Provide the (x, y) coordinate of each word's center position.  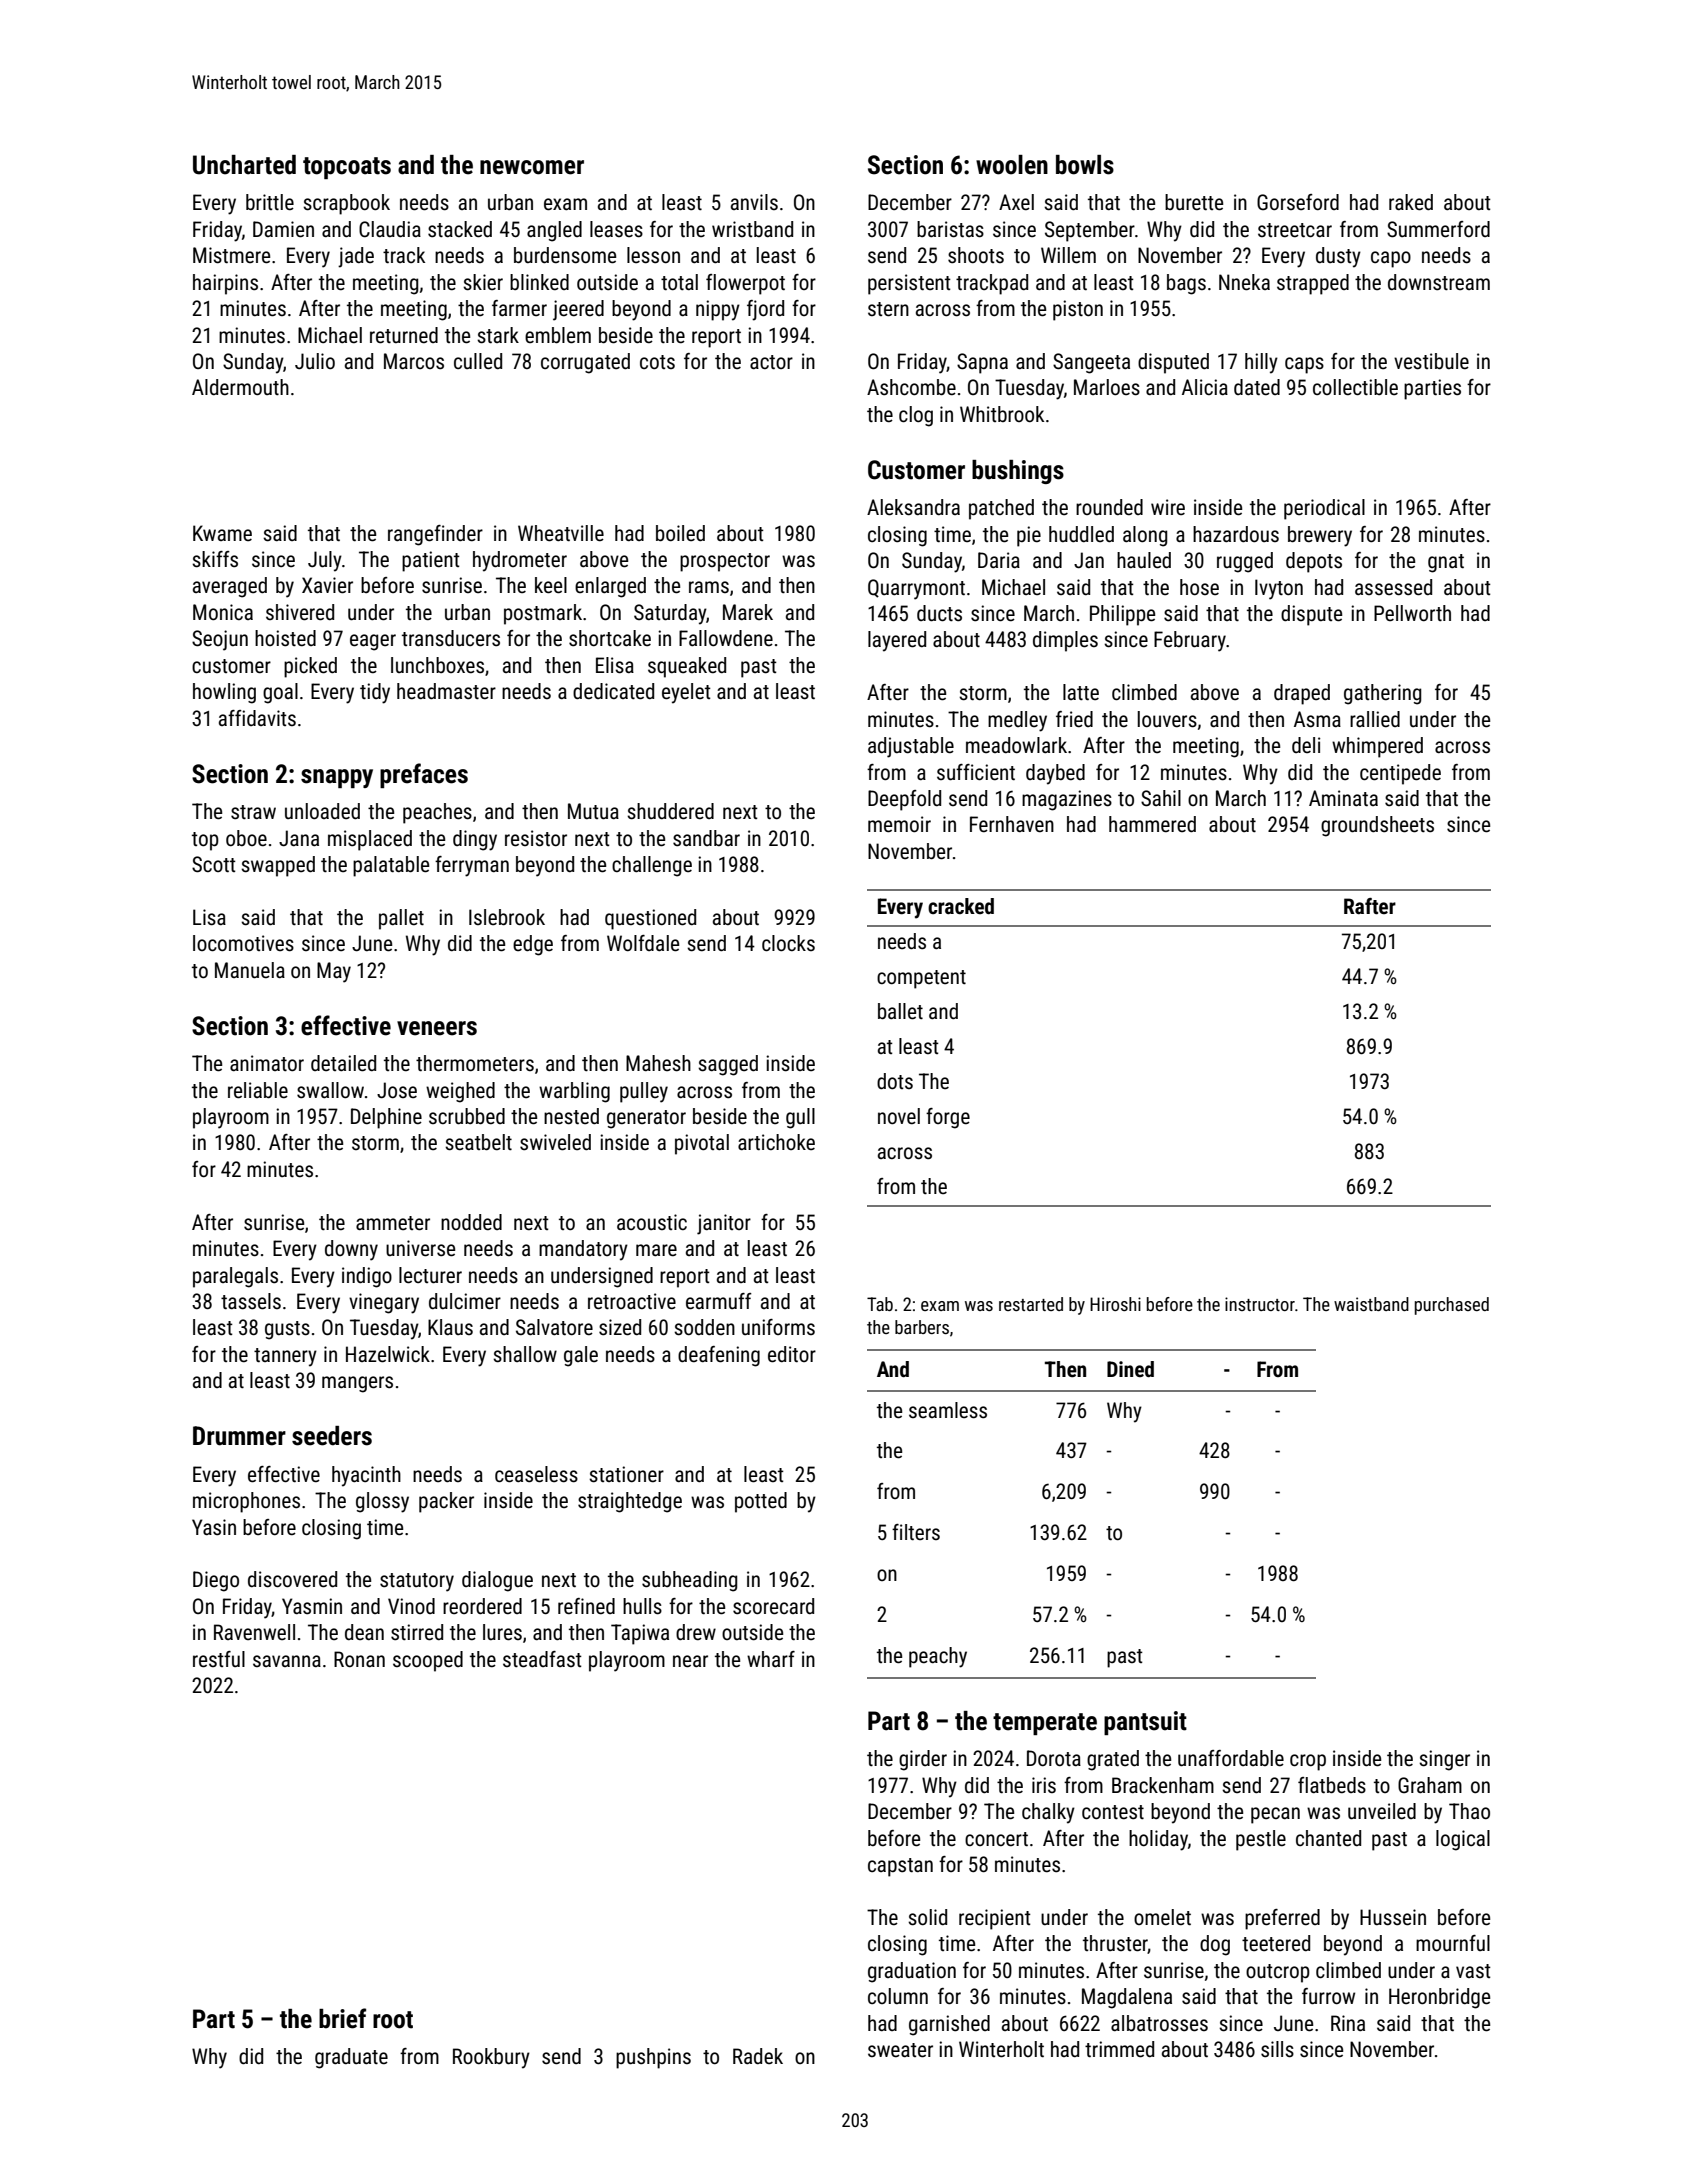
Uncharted (244, 165)
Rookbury (491, 2058)
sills (1277, 2049)
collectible (1355, 387)
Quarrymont (916, 589)
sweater (900, 2050)
